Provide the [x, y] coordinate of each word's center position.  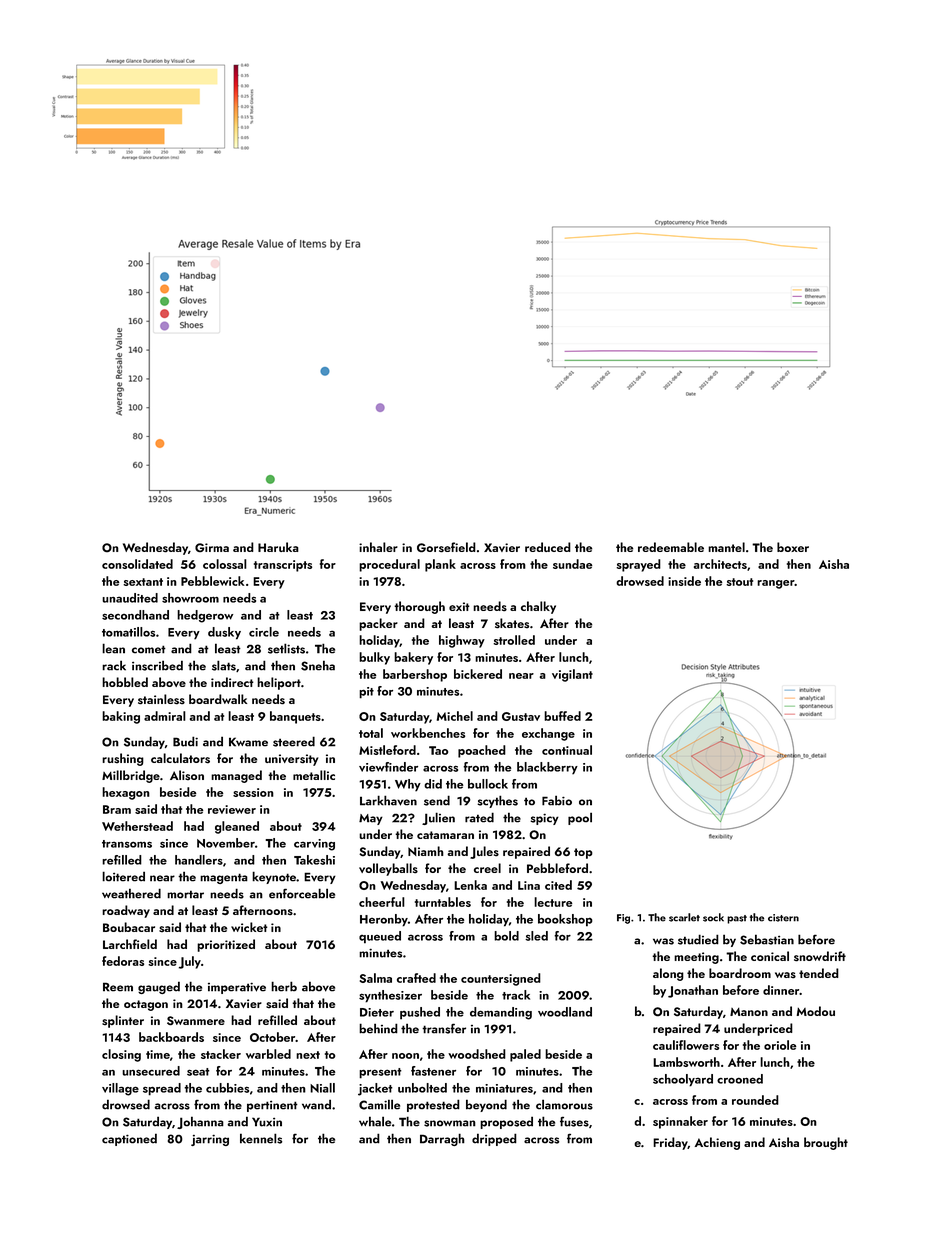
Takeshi [314, 860]
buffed [562, 716]
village [120, 1089]
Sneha [318, 665]
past [737, 919]
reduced [548, 547]
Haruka [278, 547]
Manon [749, 1012]
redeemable [671, 547]
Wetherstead [137, 826]
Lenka [470, 885]
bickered [478, 674]
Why [408, 785]
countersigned [501, 979]
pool [580, 818]
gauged [159, 987]
